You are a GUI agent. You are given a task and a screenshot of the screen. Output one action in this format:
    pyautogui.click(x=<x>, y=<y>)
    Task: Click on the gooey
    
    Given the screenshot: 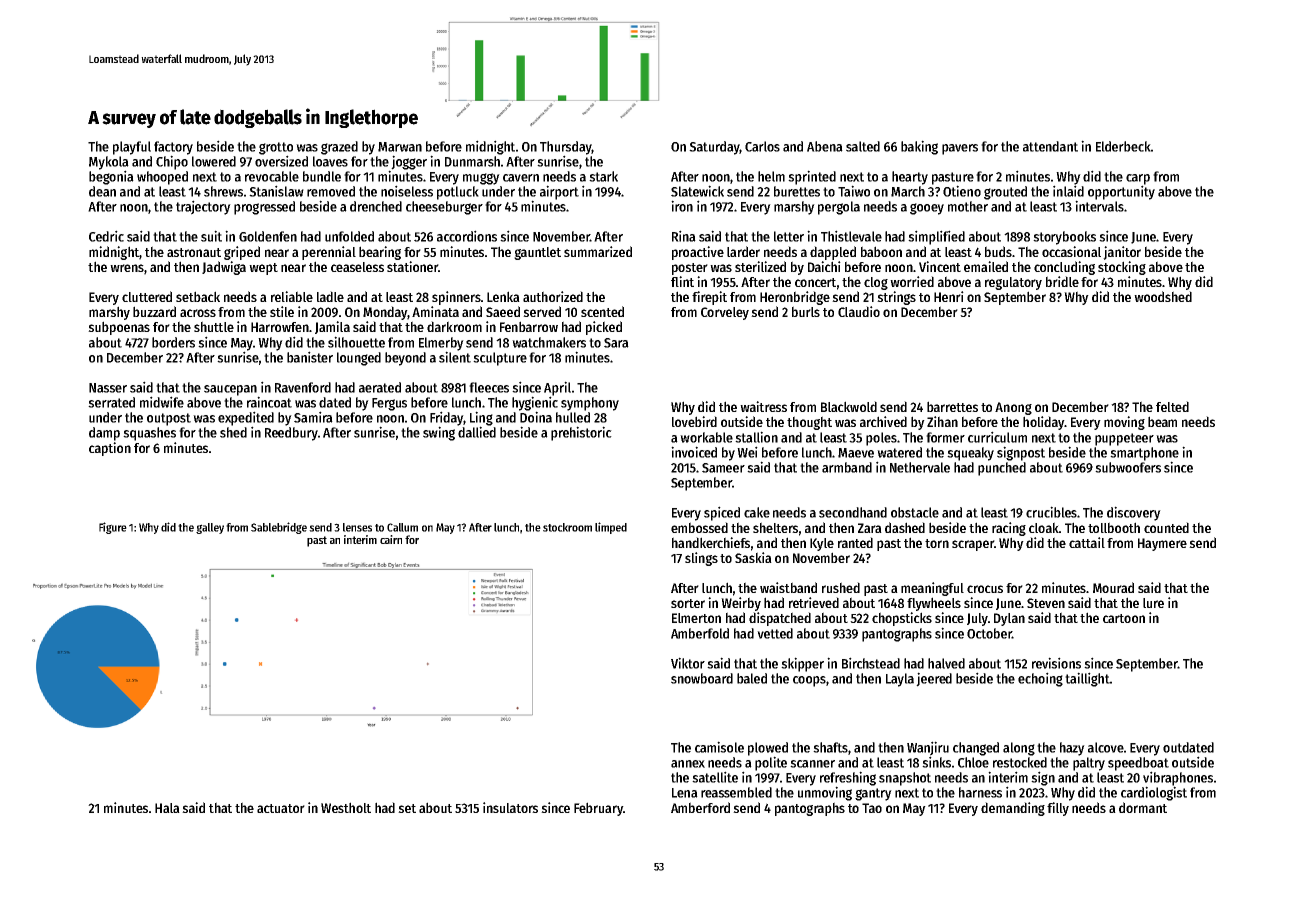 What is the action you would take?
    pyautogui.click(x=927, y=209)
